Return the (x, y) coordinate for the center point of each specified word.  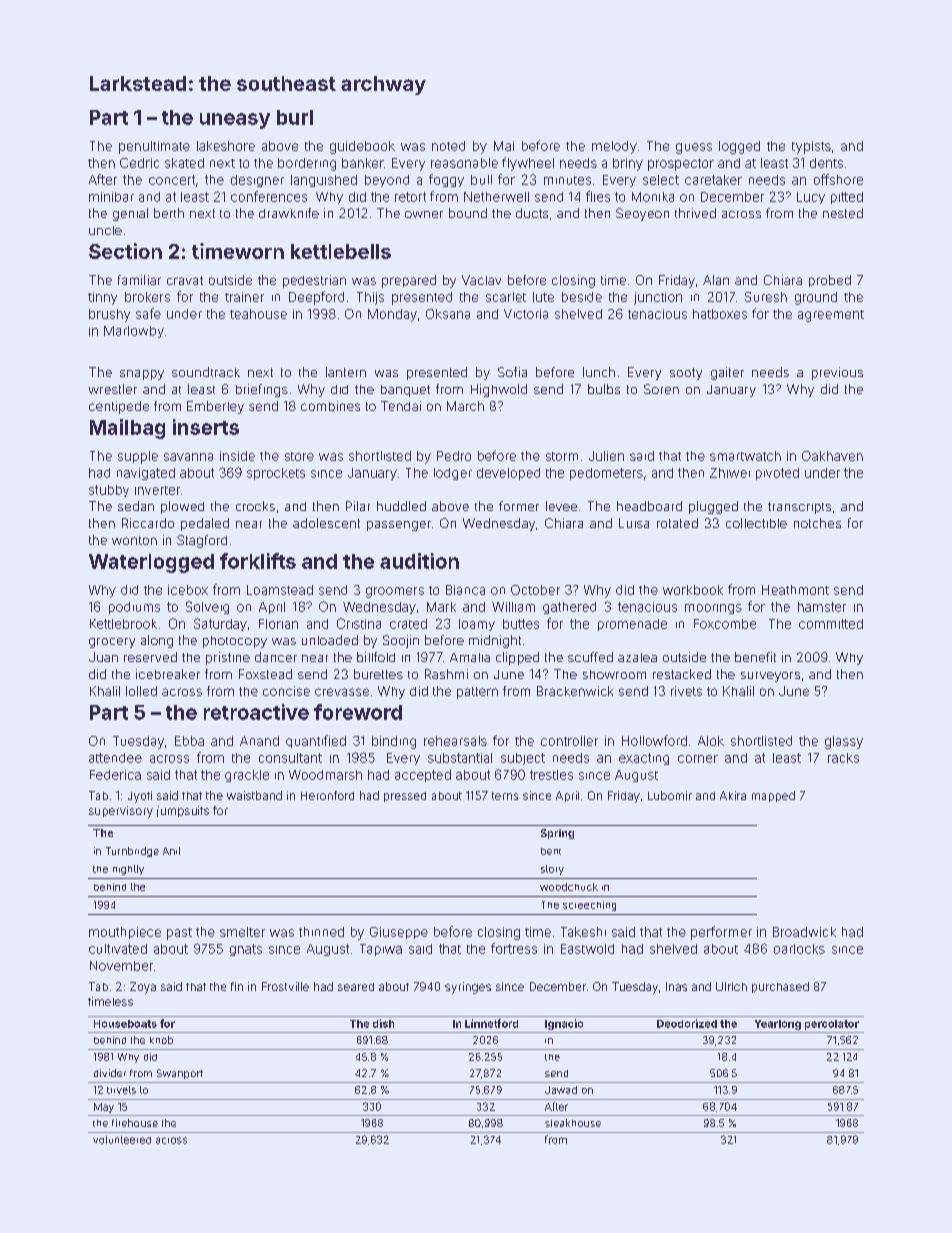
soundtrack (206, 372)
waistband (254, 795)
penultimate (154, 147)
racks (843, 758)
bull (481, 180)
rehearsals (455, 741)
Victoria (526, 314)
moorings (713, 609)
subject (523, 759)
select (661, 180)
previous (837, 373)
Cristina (359, 623)
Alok (711, 741)
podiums (134, 608)
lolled (141, 691)
